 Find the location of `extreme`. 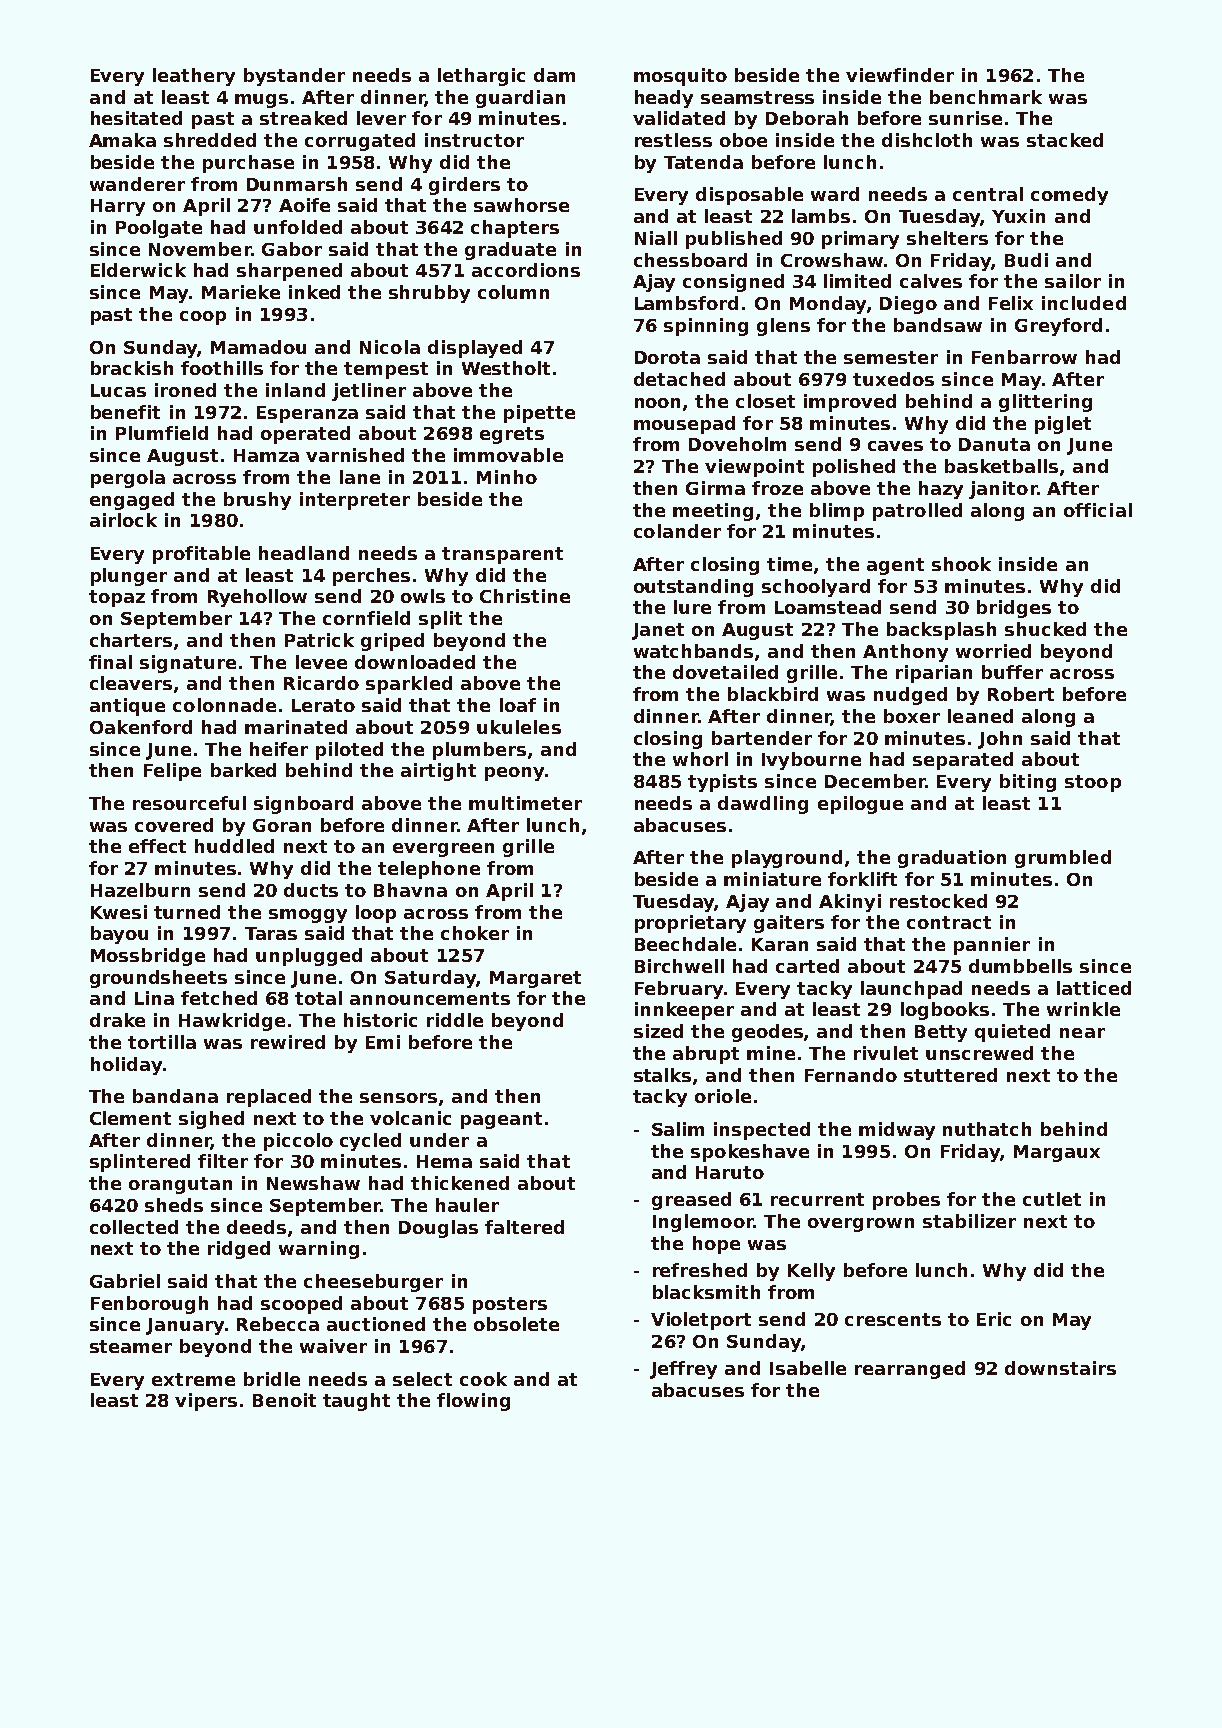

extreme is located at coordinates (193, 1379).
